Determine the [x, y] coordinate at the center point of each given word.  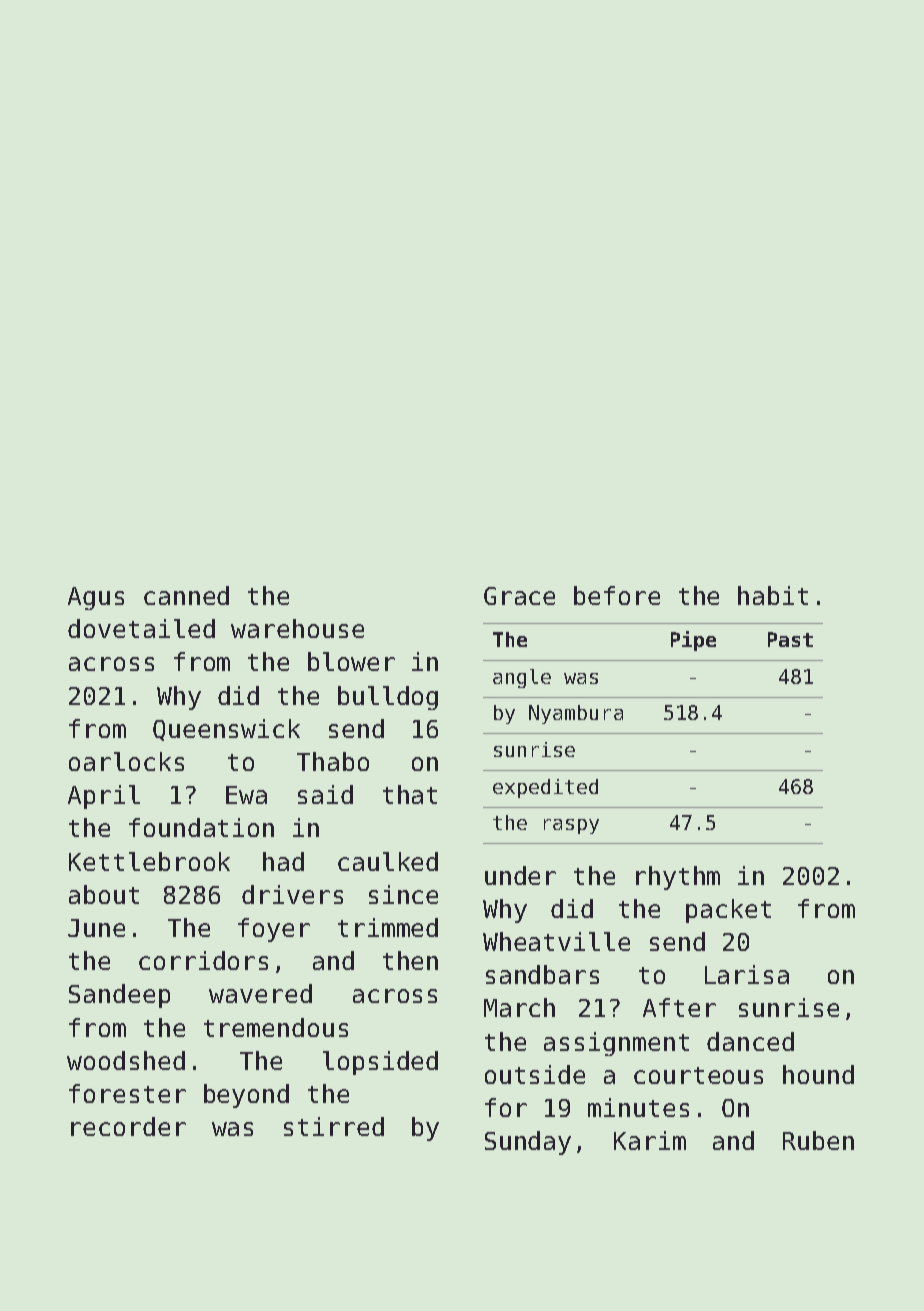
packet [728, 911]
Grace [519, 596]
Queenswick [226, 730]
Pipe [693, 641]
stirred [334, 1126]
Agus [96, 598]
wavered [260, 993]
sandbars [542, 974]
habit [773, 595]
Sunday [528, 1143]
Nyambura [576, 714]
